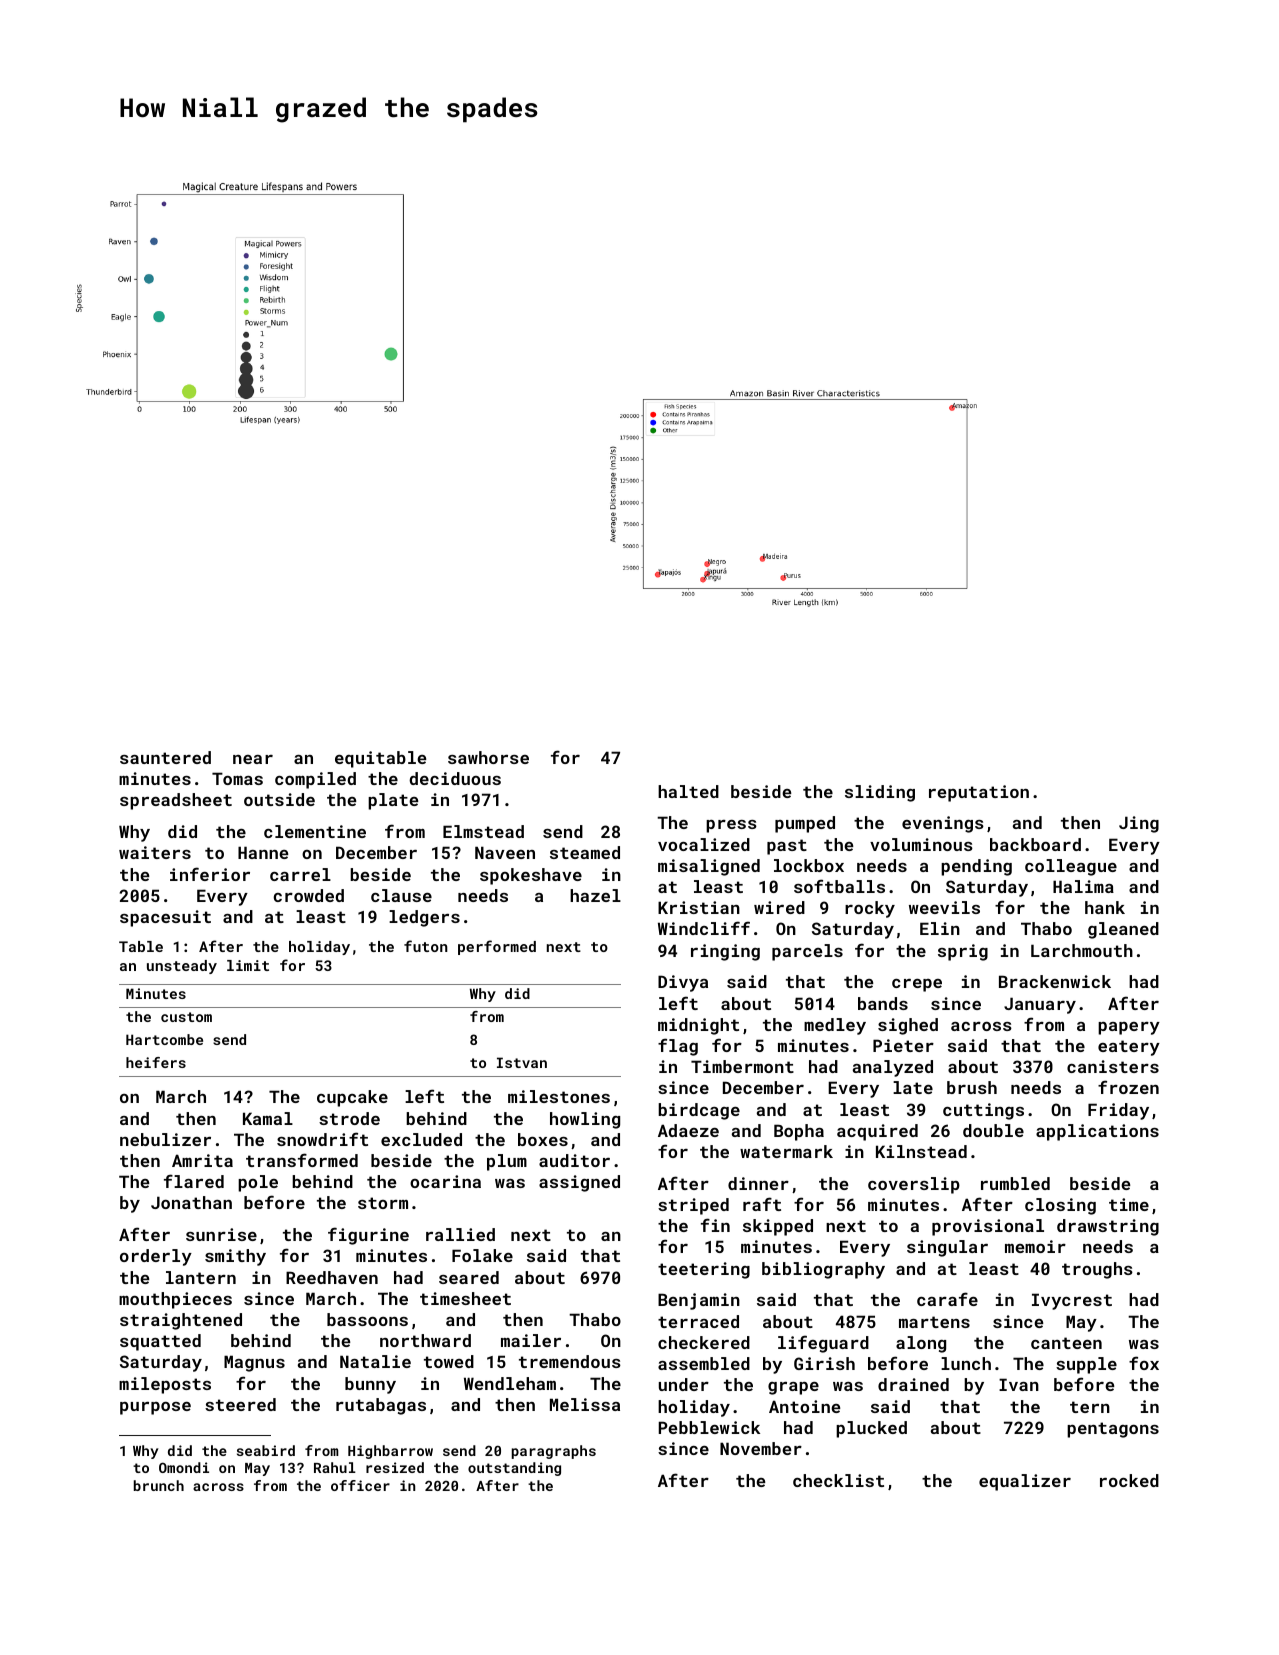 This image has width=1279, height=1655. I want to click on closing, so click(1060, 1206).
